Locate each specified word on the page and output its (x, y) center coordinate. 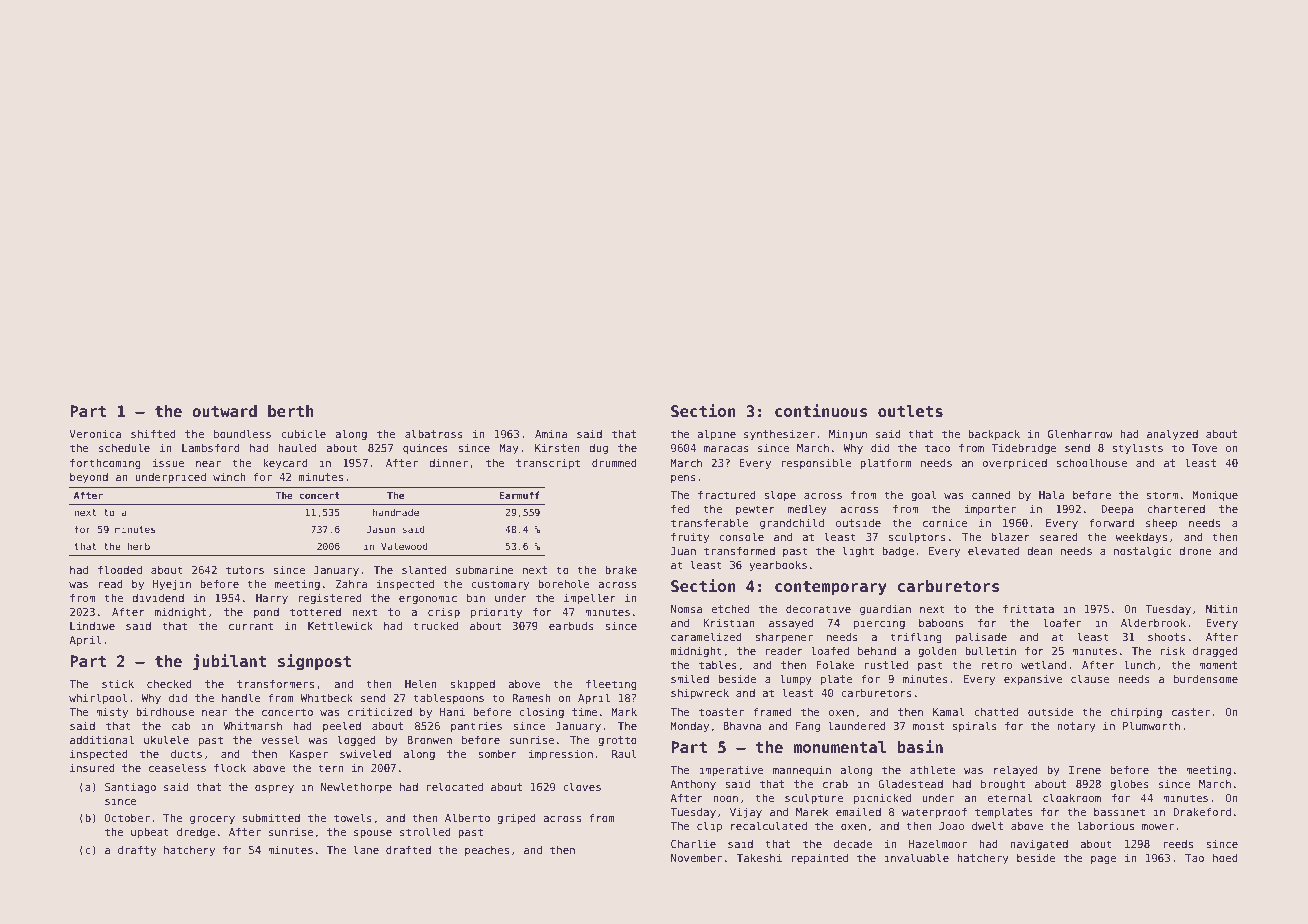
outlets (910, 411)
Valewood (404, 546)
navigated (1039, 845)
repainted (820, 859)
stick (118, 683)
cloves (582, 786)
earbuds (571, 626)
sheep (1162, 524)
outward (224, 411)
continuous (821, 411)
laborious (1105, 825)
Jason (381, 529)
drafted (408, 849)
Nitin (1222, 609)
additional (102, 739)
